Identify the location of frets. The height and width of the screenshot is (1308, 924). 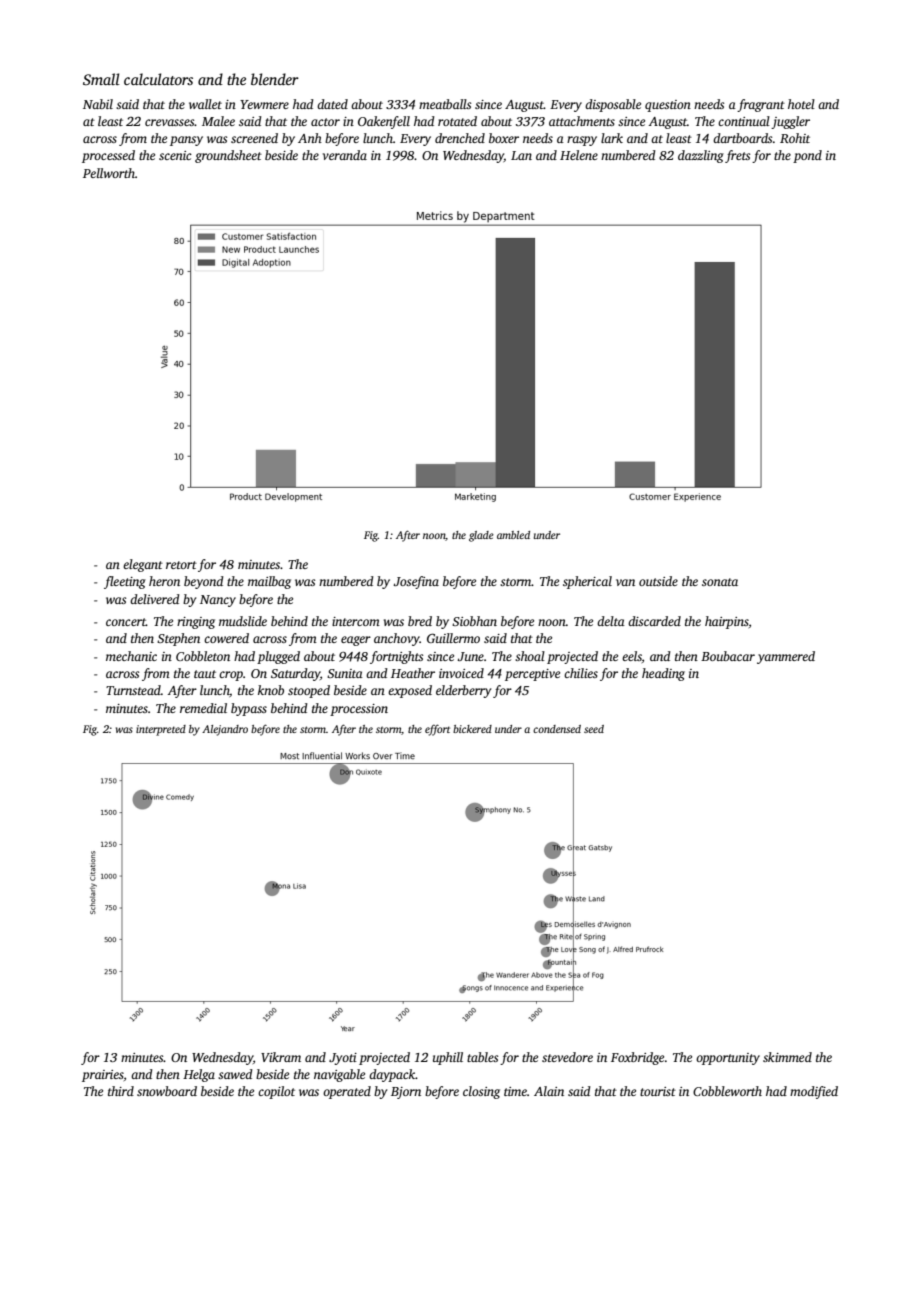
(737, 156).
